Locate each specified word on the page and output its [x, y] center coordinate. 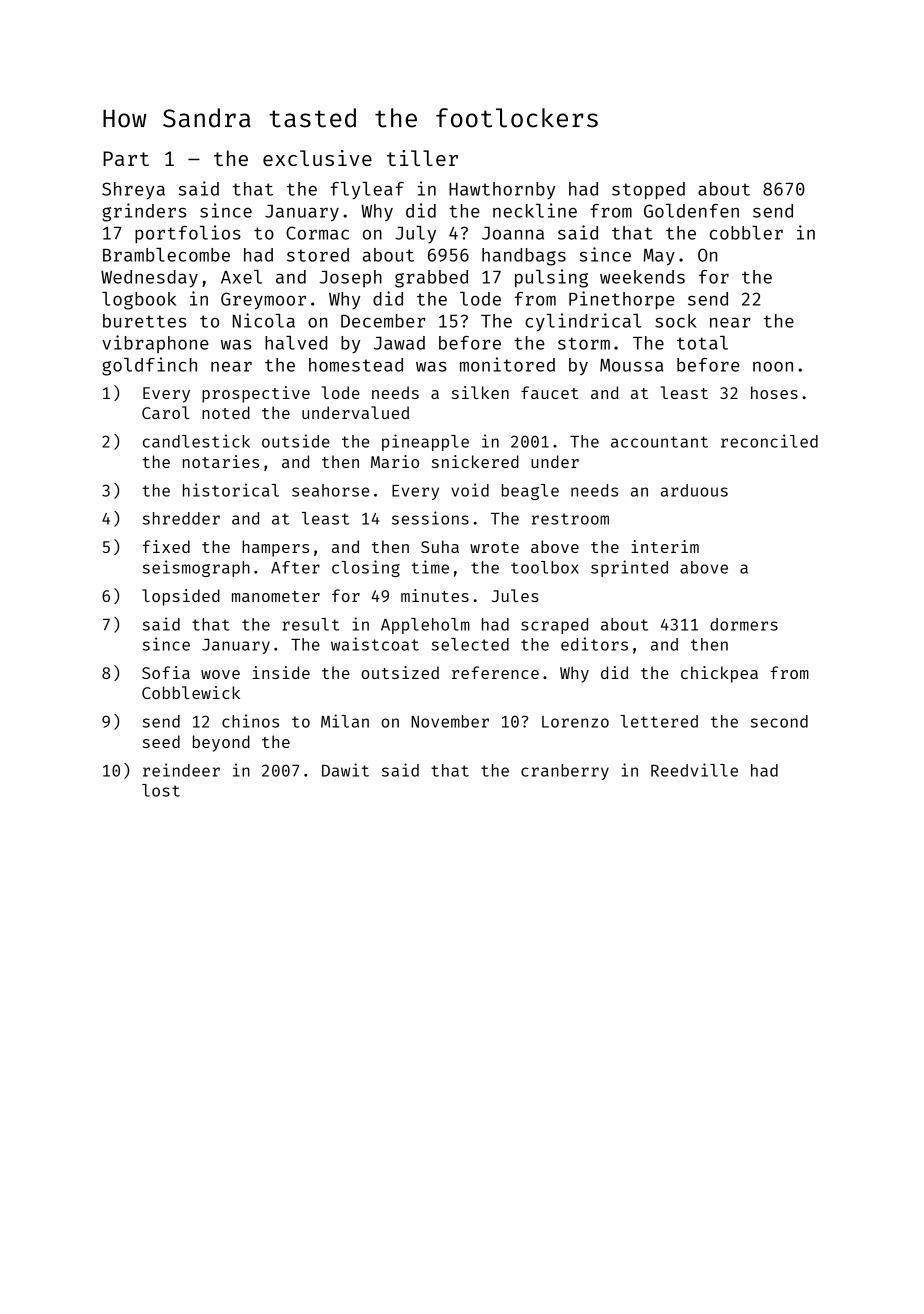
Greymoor [263, 301]
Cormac [317, 233]
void [470, 490]
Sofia [166, 672]
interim [665, 546]
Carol [166, 412]
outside [296, 441]
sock [676, 321]
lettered [659, 721]
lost [161, 790]
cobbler [746, 233]
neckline [535, 210]
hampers [275, 548]
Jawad [399, 343]
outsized [400, 672]
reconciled [769, 441]
